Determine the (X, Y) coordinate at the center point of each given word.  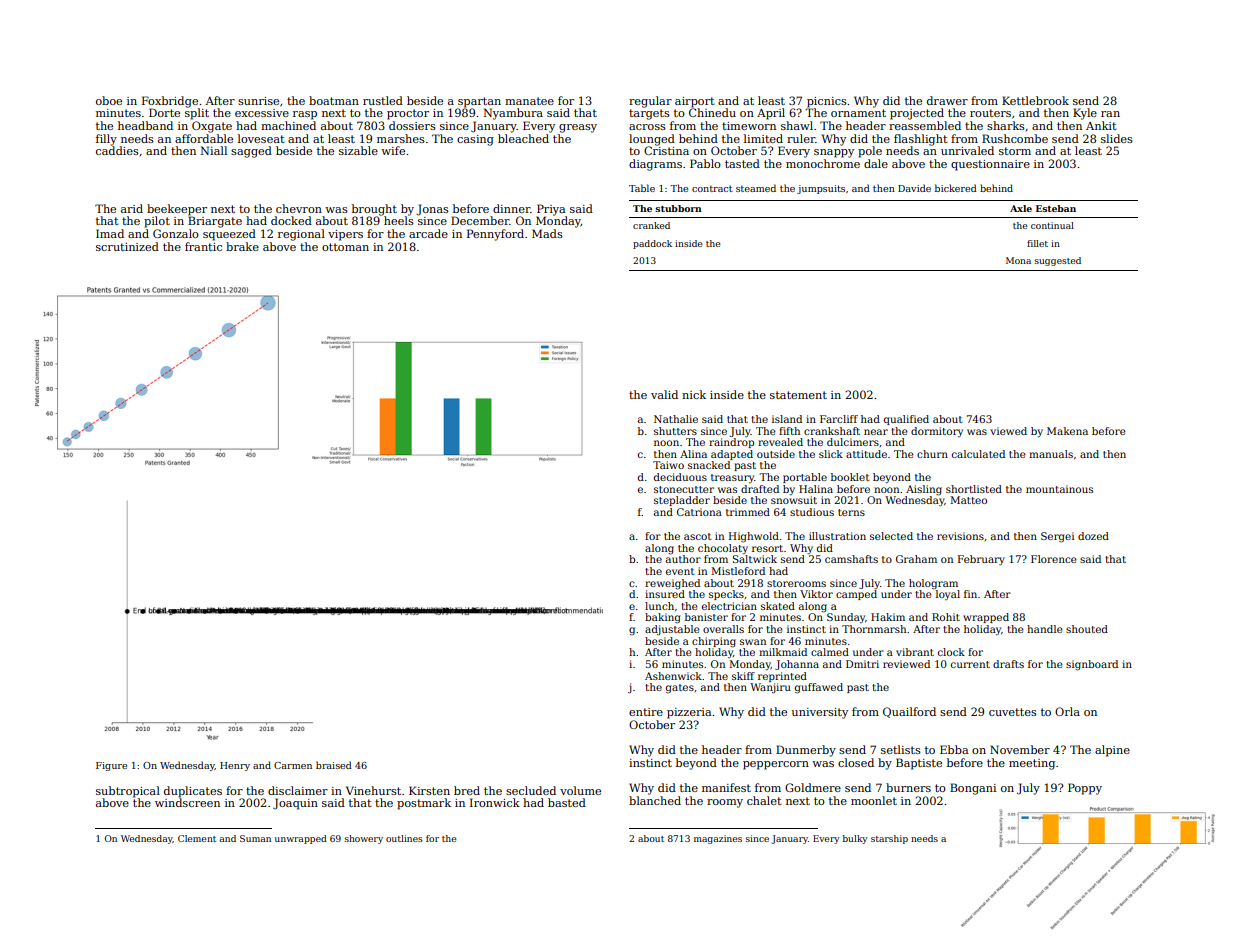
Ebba (954, 749)
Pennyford (495, 235)
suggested (1058, 261)
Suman (255, 838)
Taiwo (668, 465)
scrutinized (127, 246)
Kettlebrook (1035, 100)
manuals (1051, 454)
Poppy (1085, 789)
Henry (235, 766)
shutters (675, 431)
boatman (334, 100)
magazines (718, 839)
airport (695, 102)
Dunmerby (806, 751)
